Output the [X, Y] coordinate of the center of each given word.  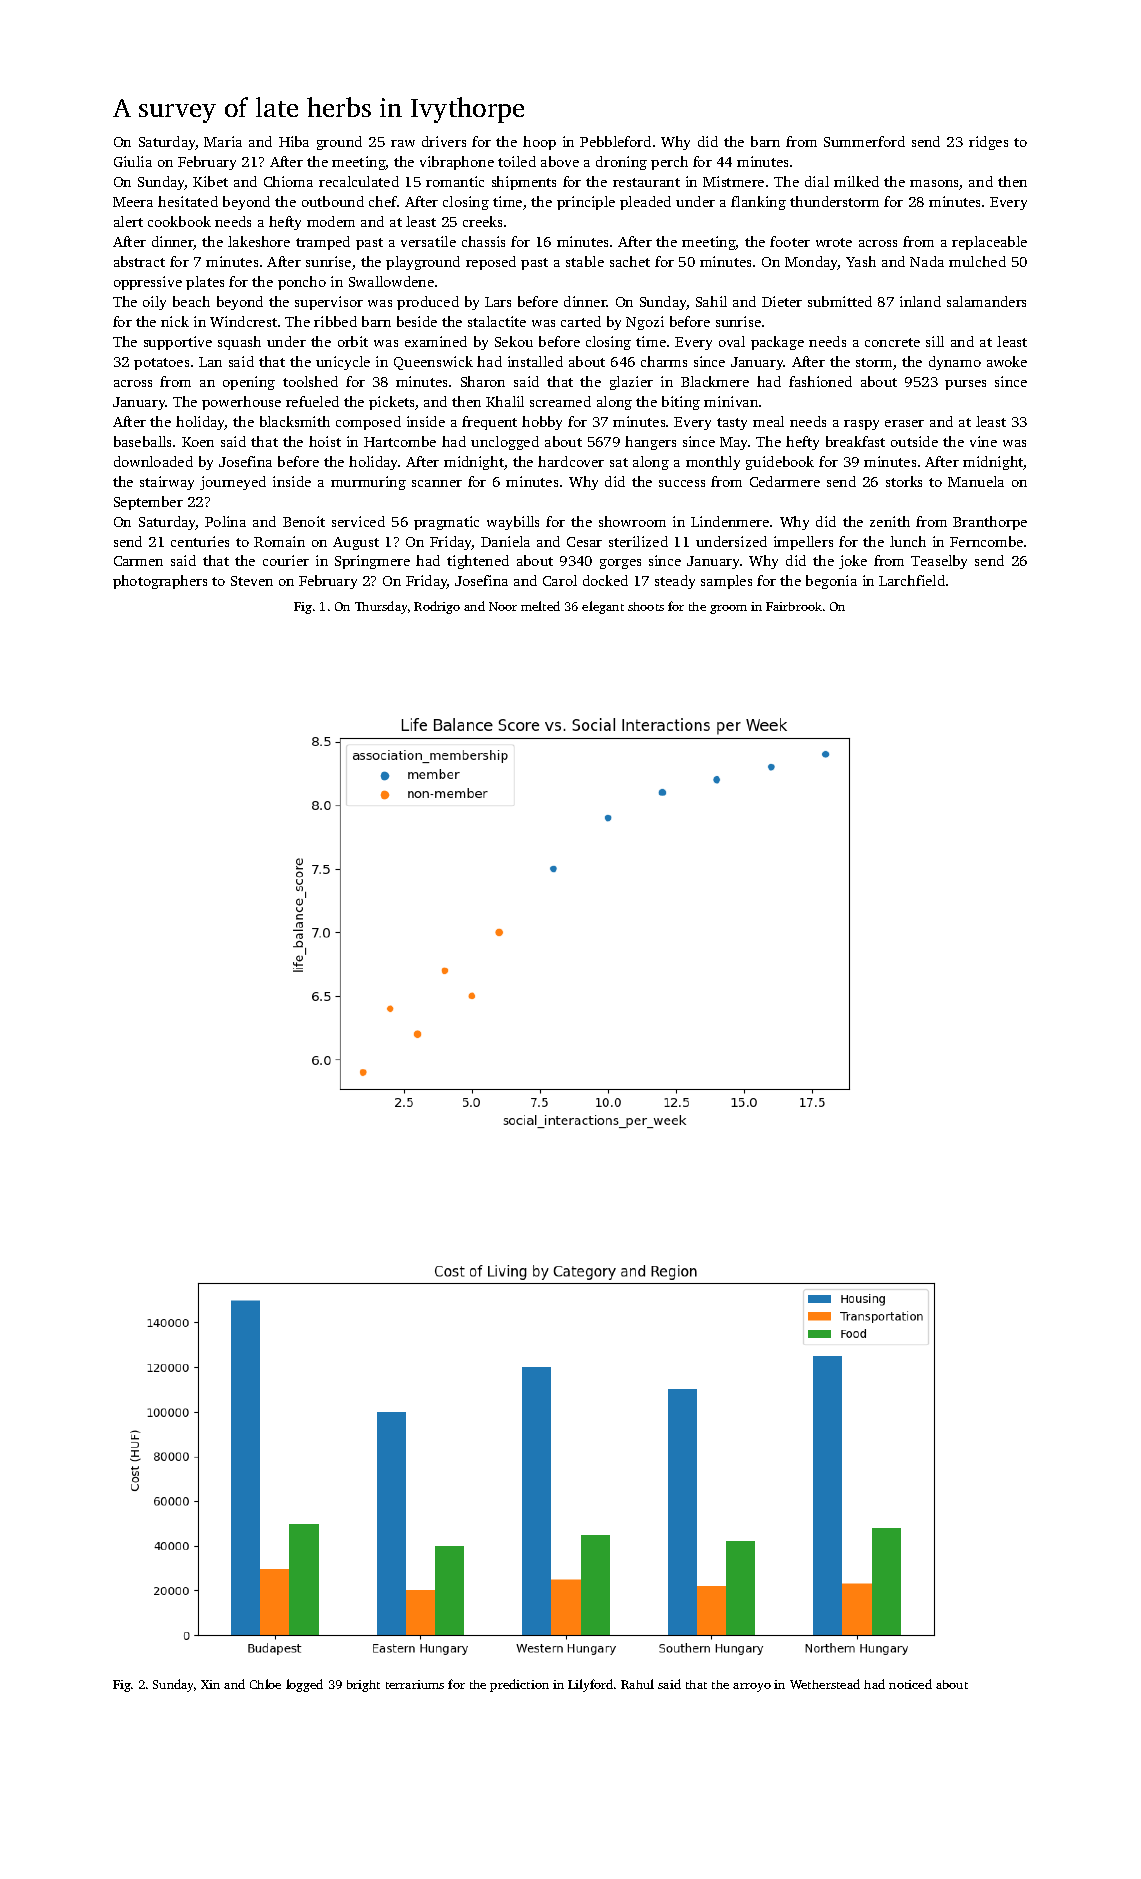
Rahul [637, 1684]
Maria [223, 141]
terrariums [415, 1684]
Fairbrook [794, 606]
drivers [444, 141]
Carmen [138, 561]
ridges [988, 143]
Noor [503, 606]
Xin [210, 1684]
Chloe [265, 1684]
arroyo [752, 1687]
